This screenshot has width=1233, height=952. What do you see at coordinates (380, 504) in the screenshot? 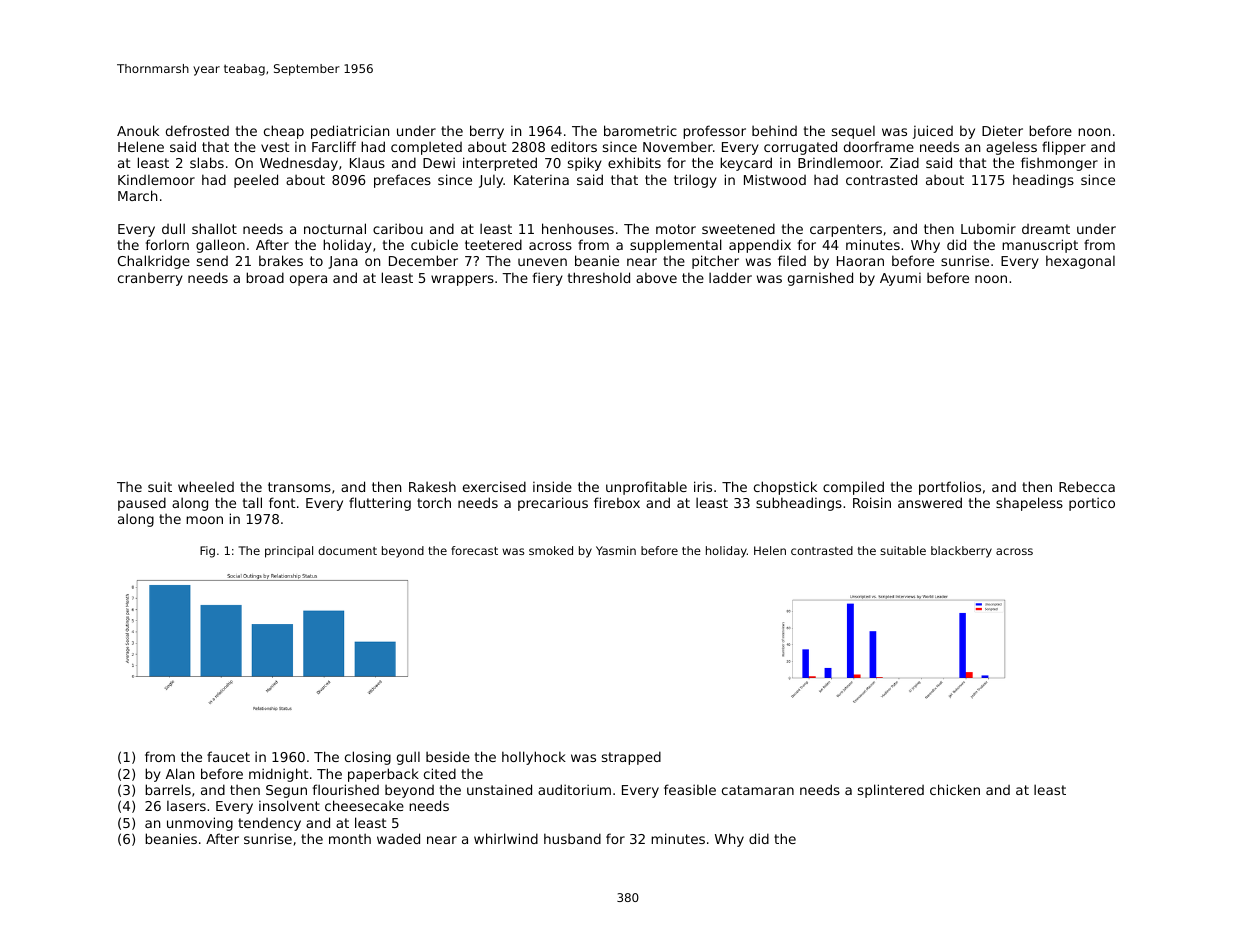
I see `fluttering` at bounding box center [380, 504].
